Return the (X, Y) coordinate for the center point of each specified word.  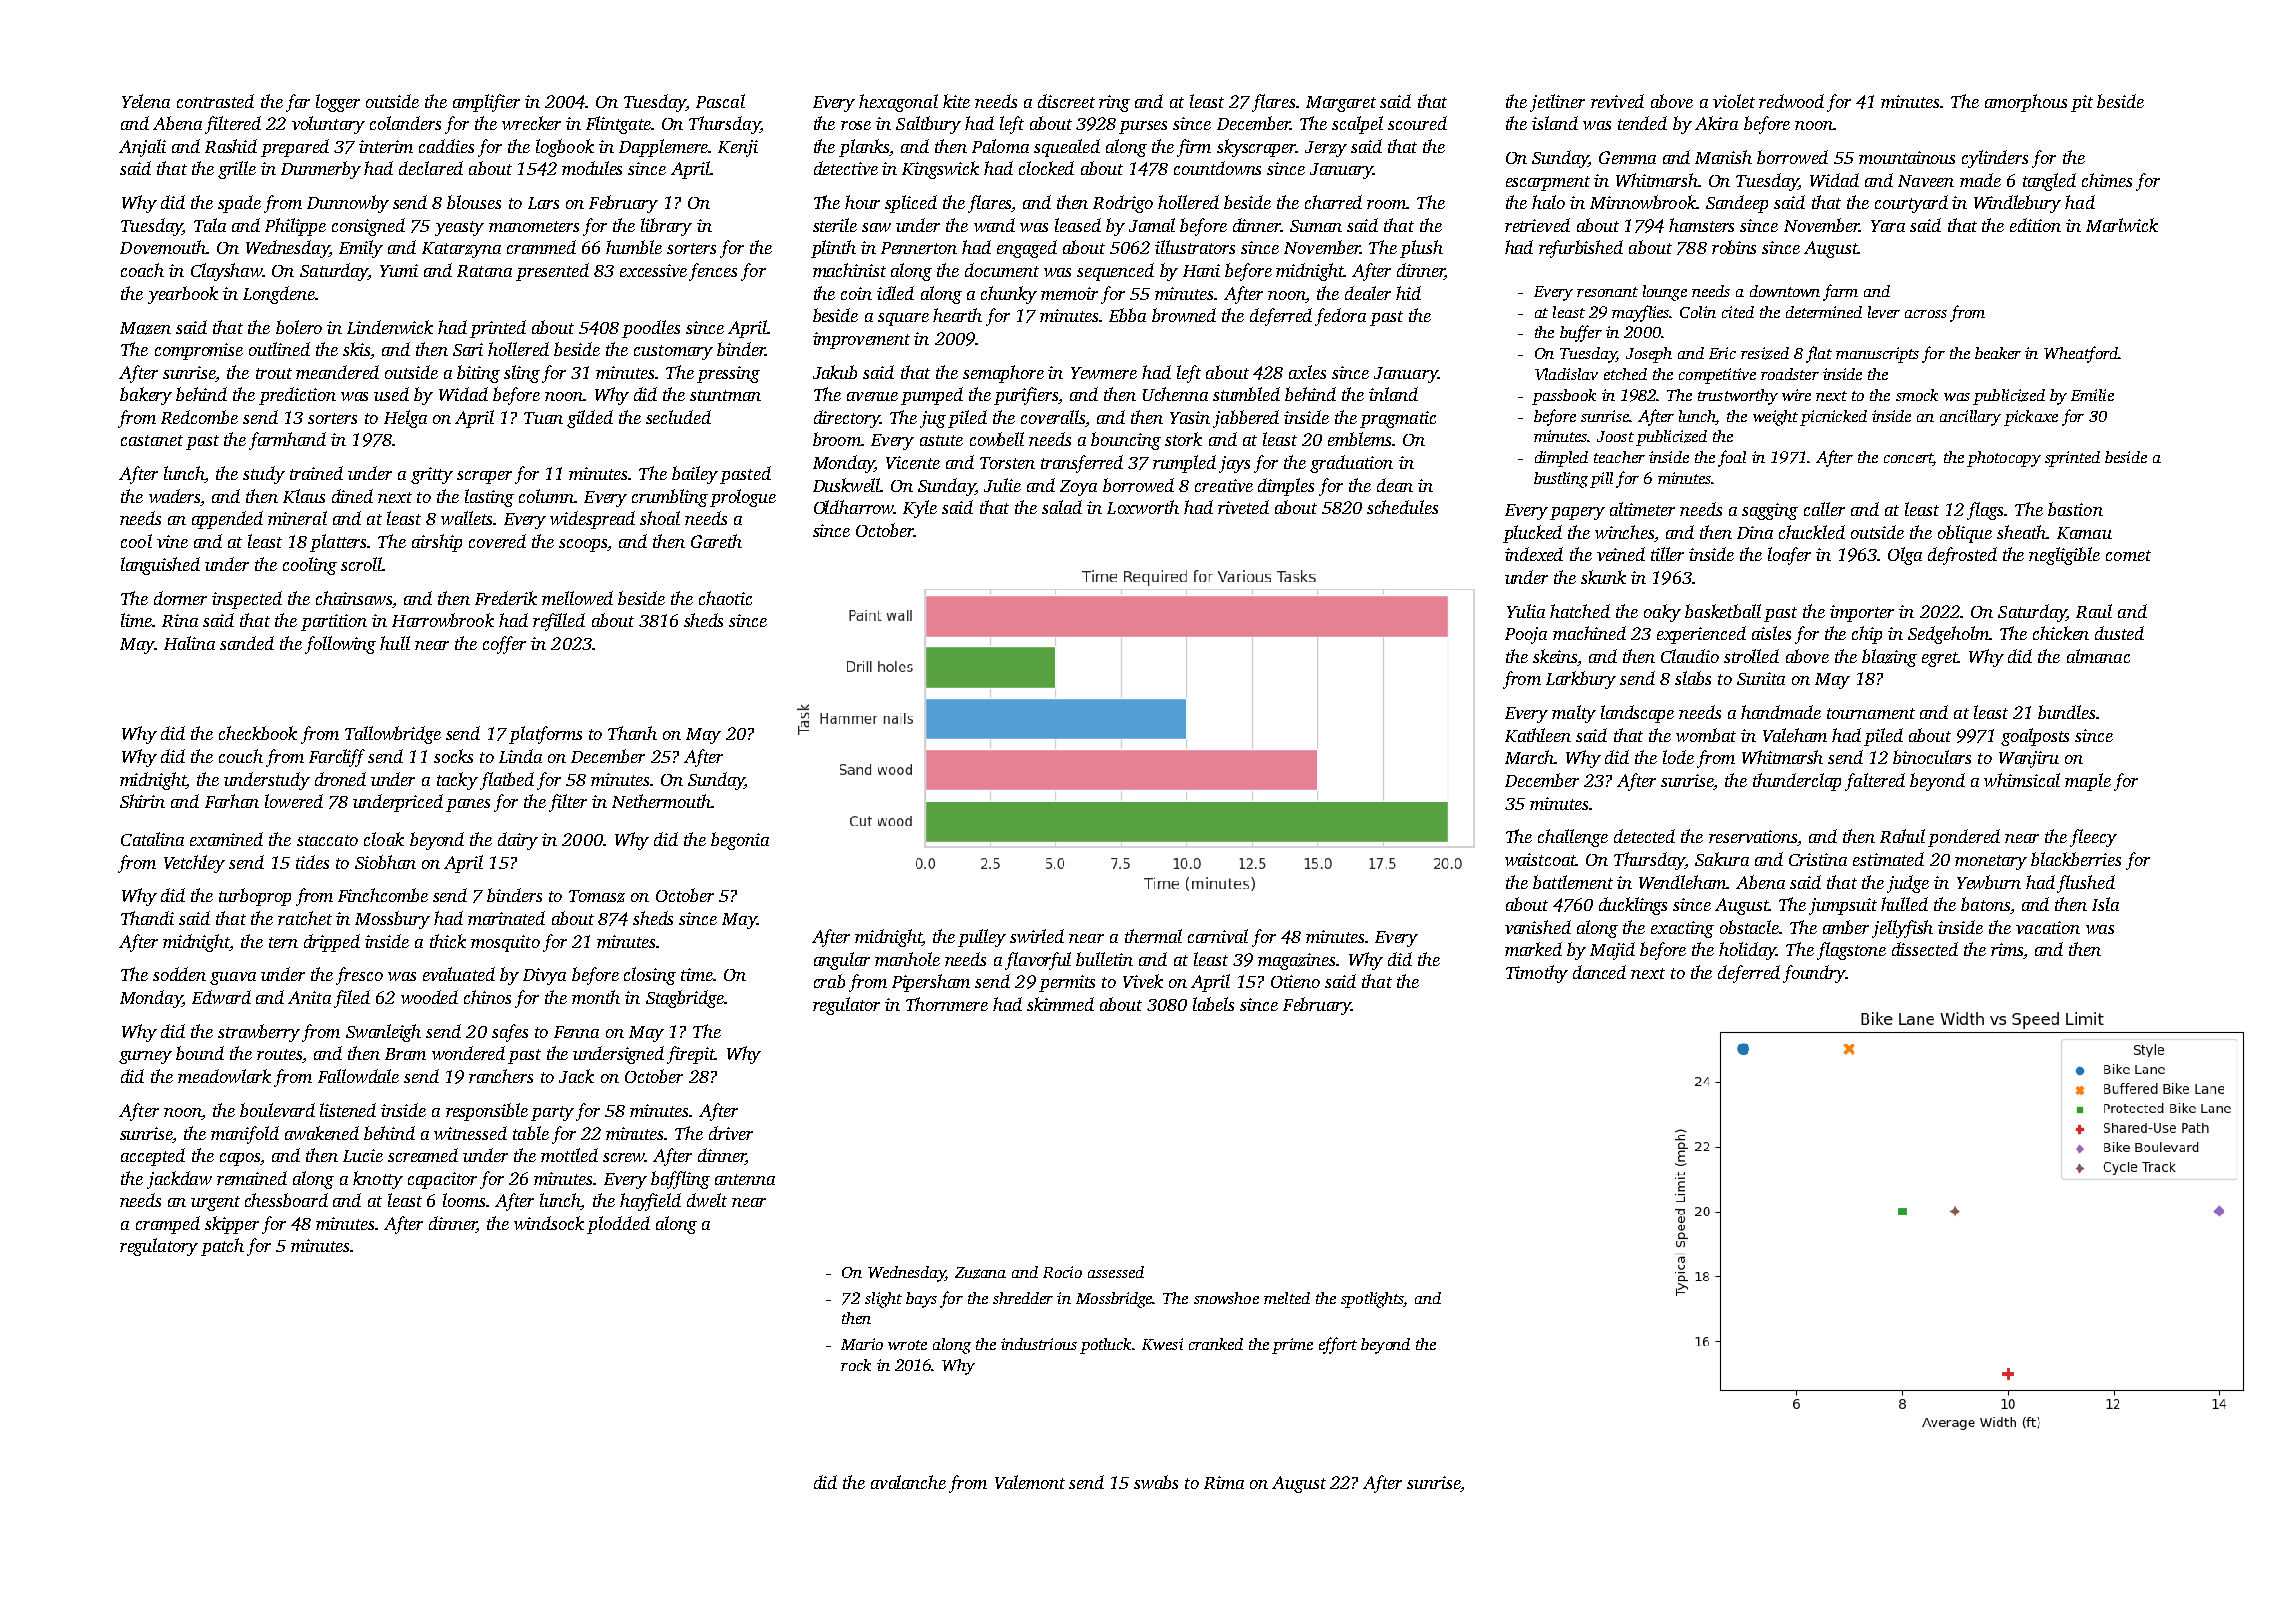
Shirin (142, 801)
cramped (168, 1225)
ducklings (1633, 906)
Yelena (146, 101)
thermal (1153, 936)
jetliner (1557, 103)
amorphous (2026, 103)
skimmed (1060, 1004)
